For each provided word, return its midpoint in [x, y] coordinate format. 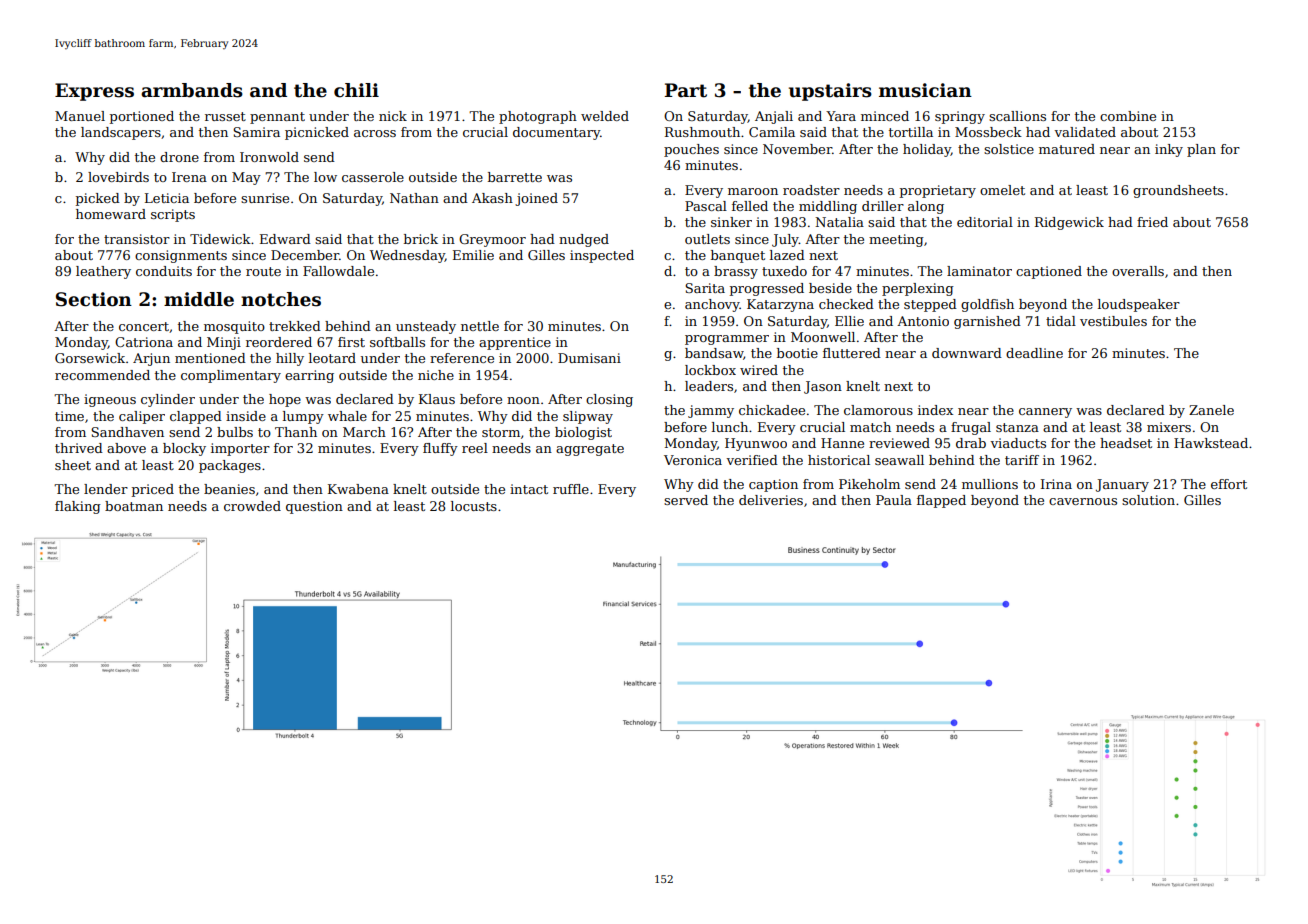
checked [846, 304]
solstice [1009, 149]
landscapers [121, 133]
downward [967, 353]
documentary [556, 133]
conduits [164, 271]
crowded [252, 506]
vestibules [1113, 321]
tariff [1022, 460]
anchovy [712, 305]
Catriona [144, 342]
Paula [894, 500]
